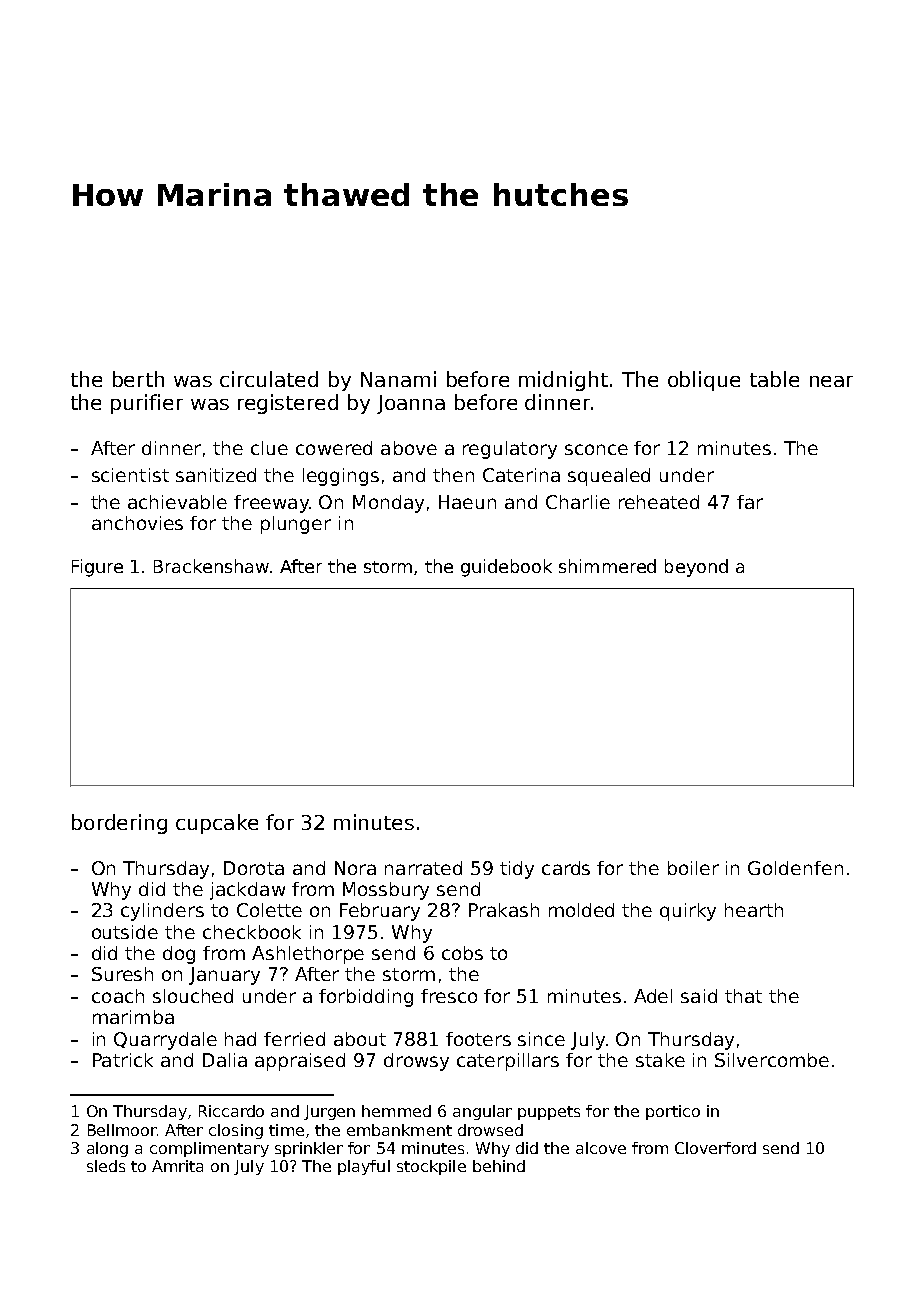 The height and width of the screenshot is (1311, 924). I want to click on tidy, so click(517, 870).
